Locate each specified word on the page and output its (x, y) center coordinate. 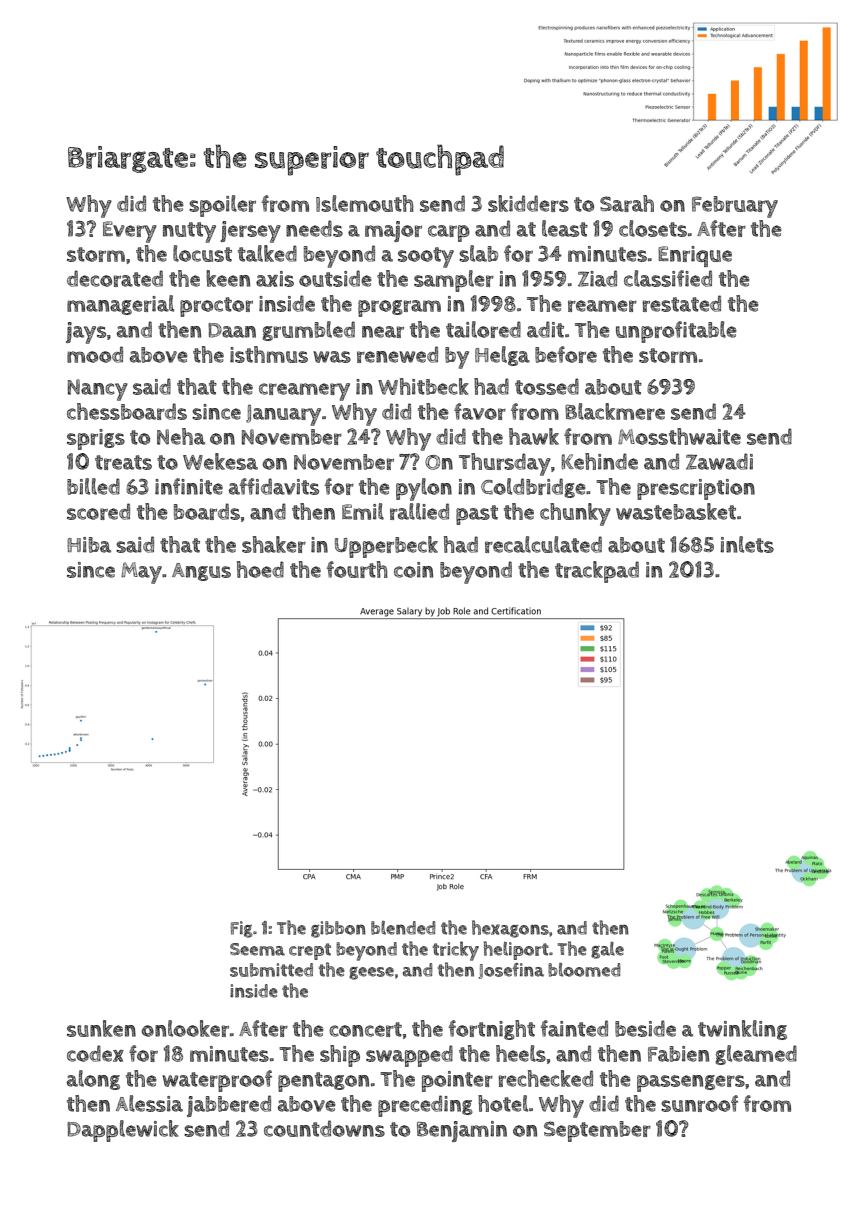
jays (86, 333)
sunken (101, 1028)
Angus (201, 572)
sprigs (96, 439)
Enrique (695, 256)
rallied (419, 511)
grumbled (308, 331)
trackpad (597, 572)
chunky (575, 514)
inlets (747, 544)
